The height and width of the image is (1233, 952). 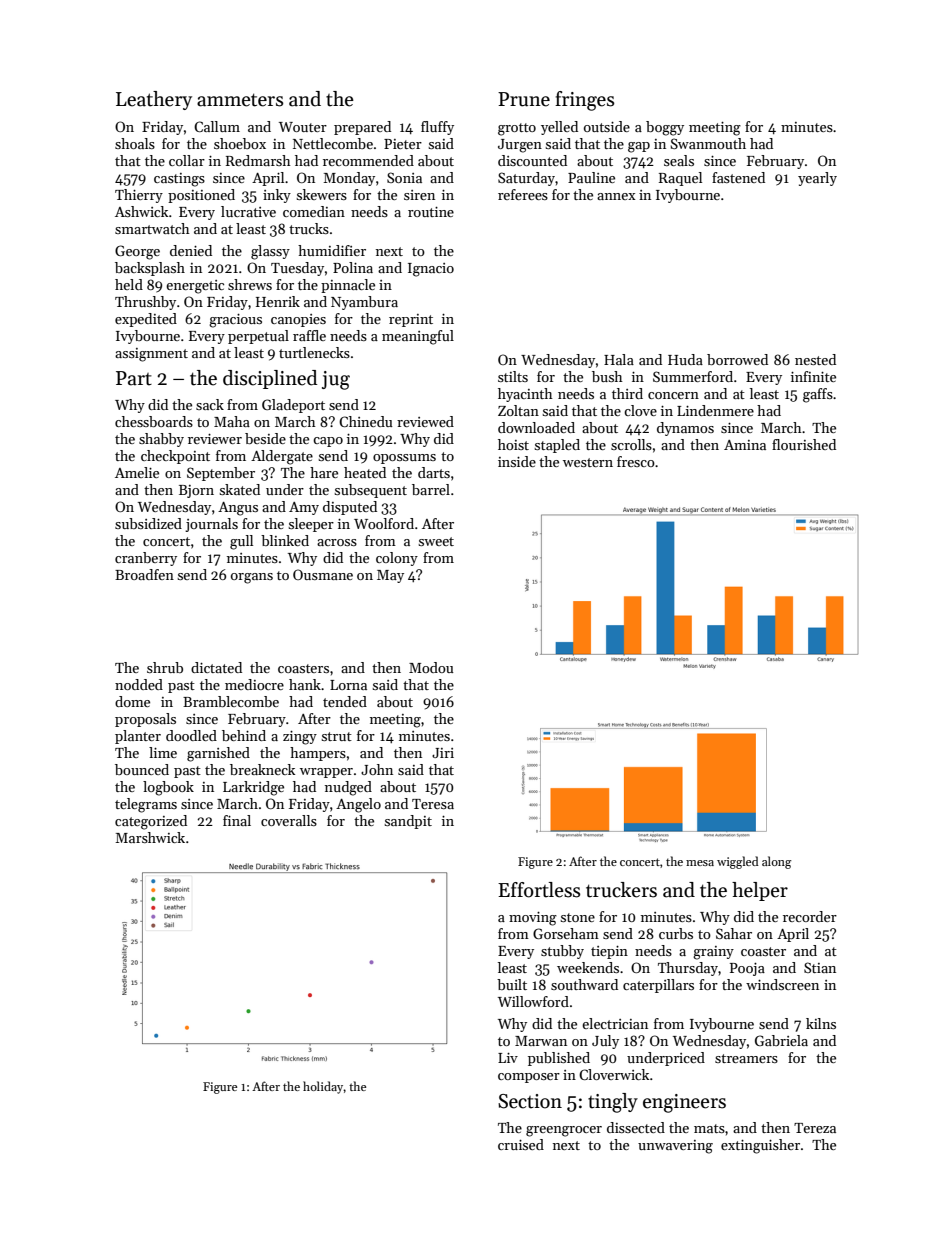 I want to click on Jiri, so click(x=443, y=753).
